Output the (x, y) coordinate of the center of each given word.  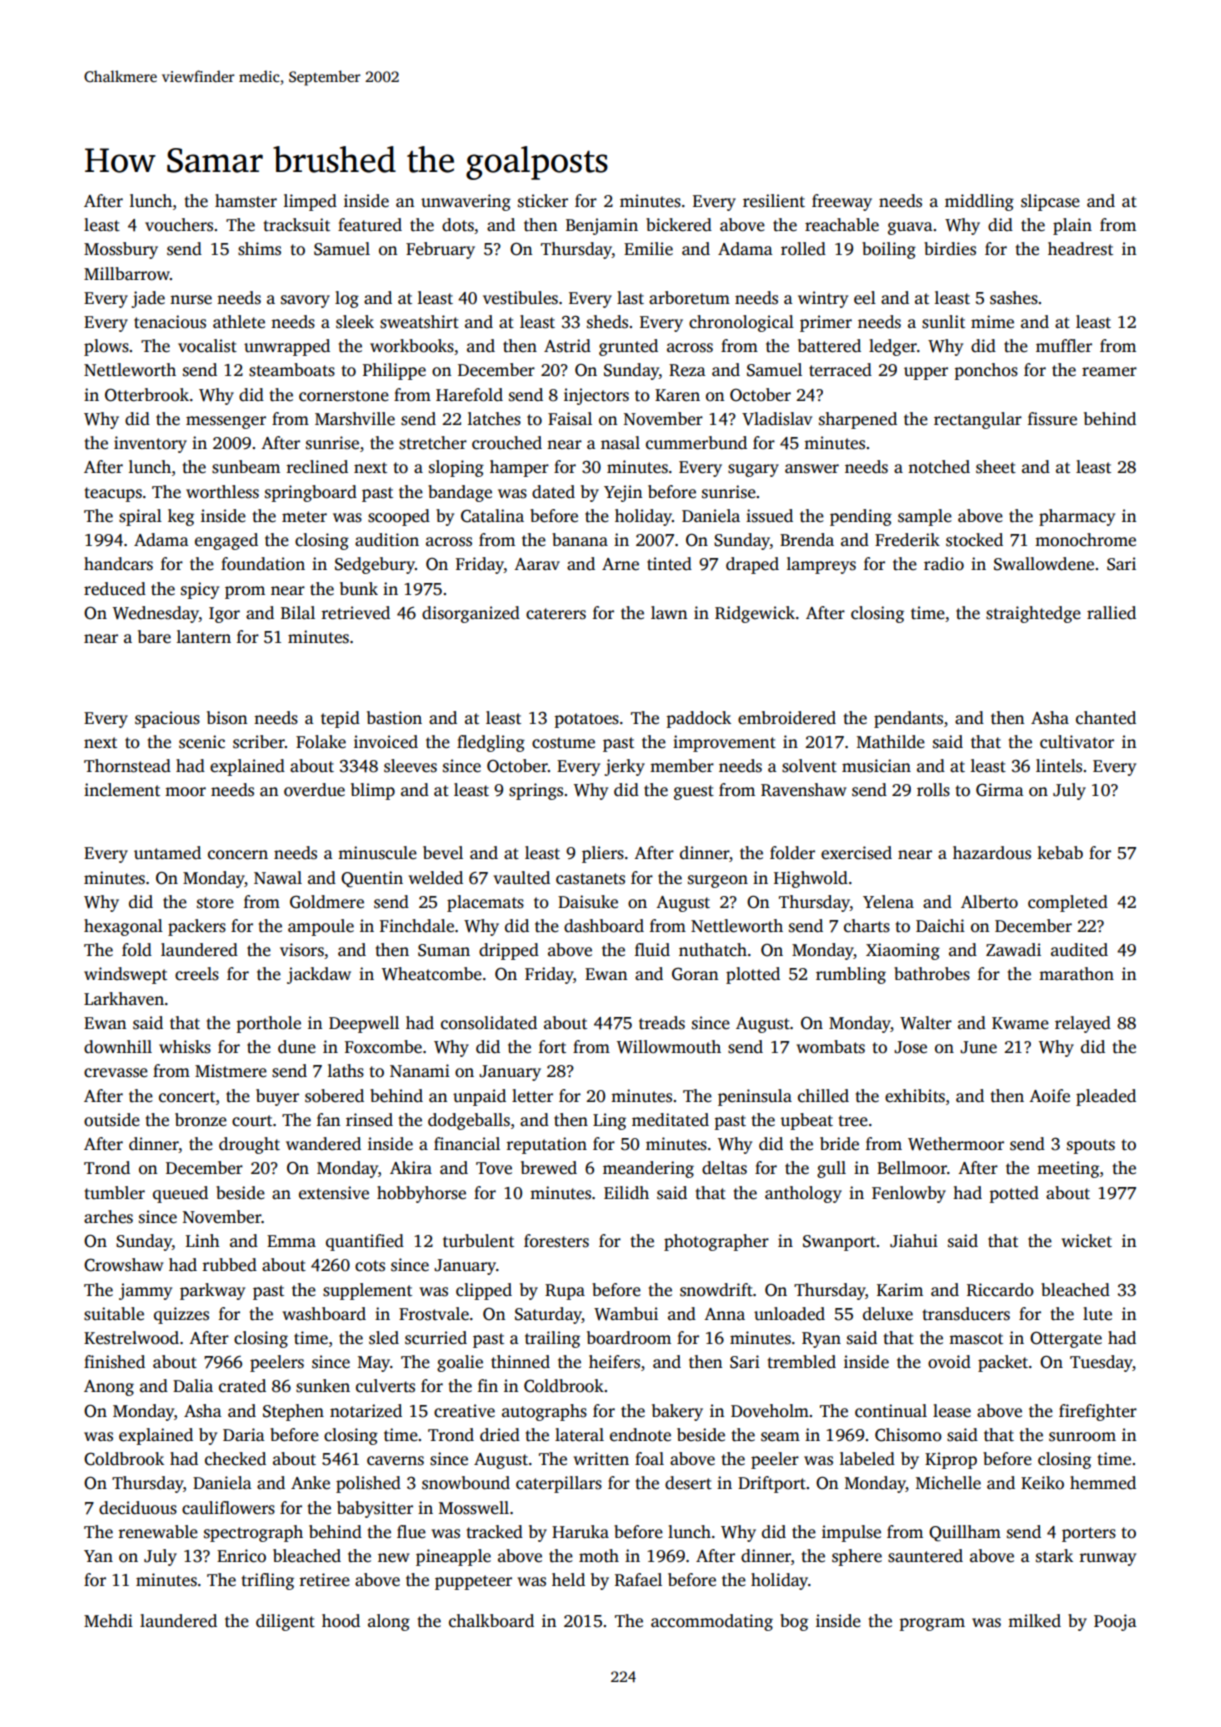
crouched (507, 443)
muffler (1064, 346)
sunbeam (246, 467)
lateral (579, 1435)
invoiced (386, 742)
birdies (950, 249)
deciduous (138, 1508)
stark (1054, 1556)
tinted (669, 563)
